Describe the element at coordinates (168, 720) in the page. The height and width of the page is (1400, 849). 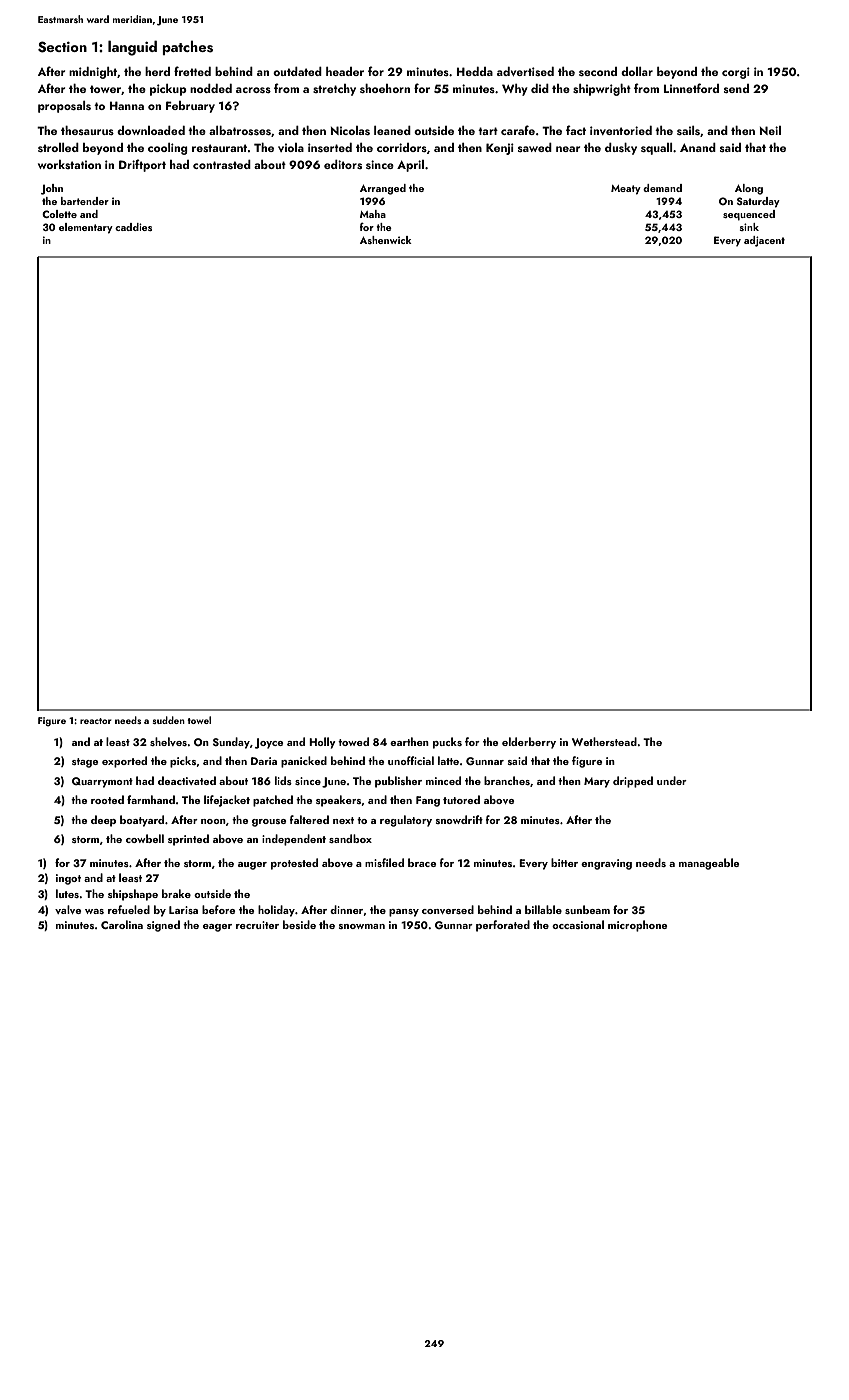
I see `sudden` at that location.
